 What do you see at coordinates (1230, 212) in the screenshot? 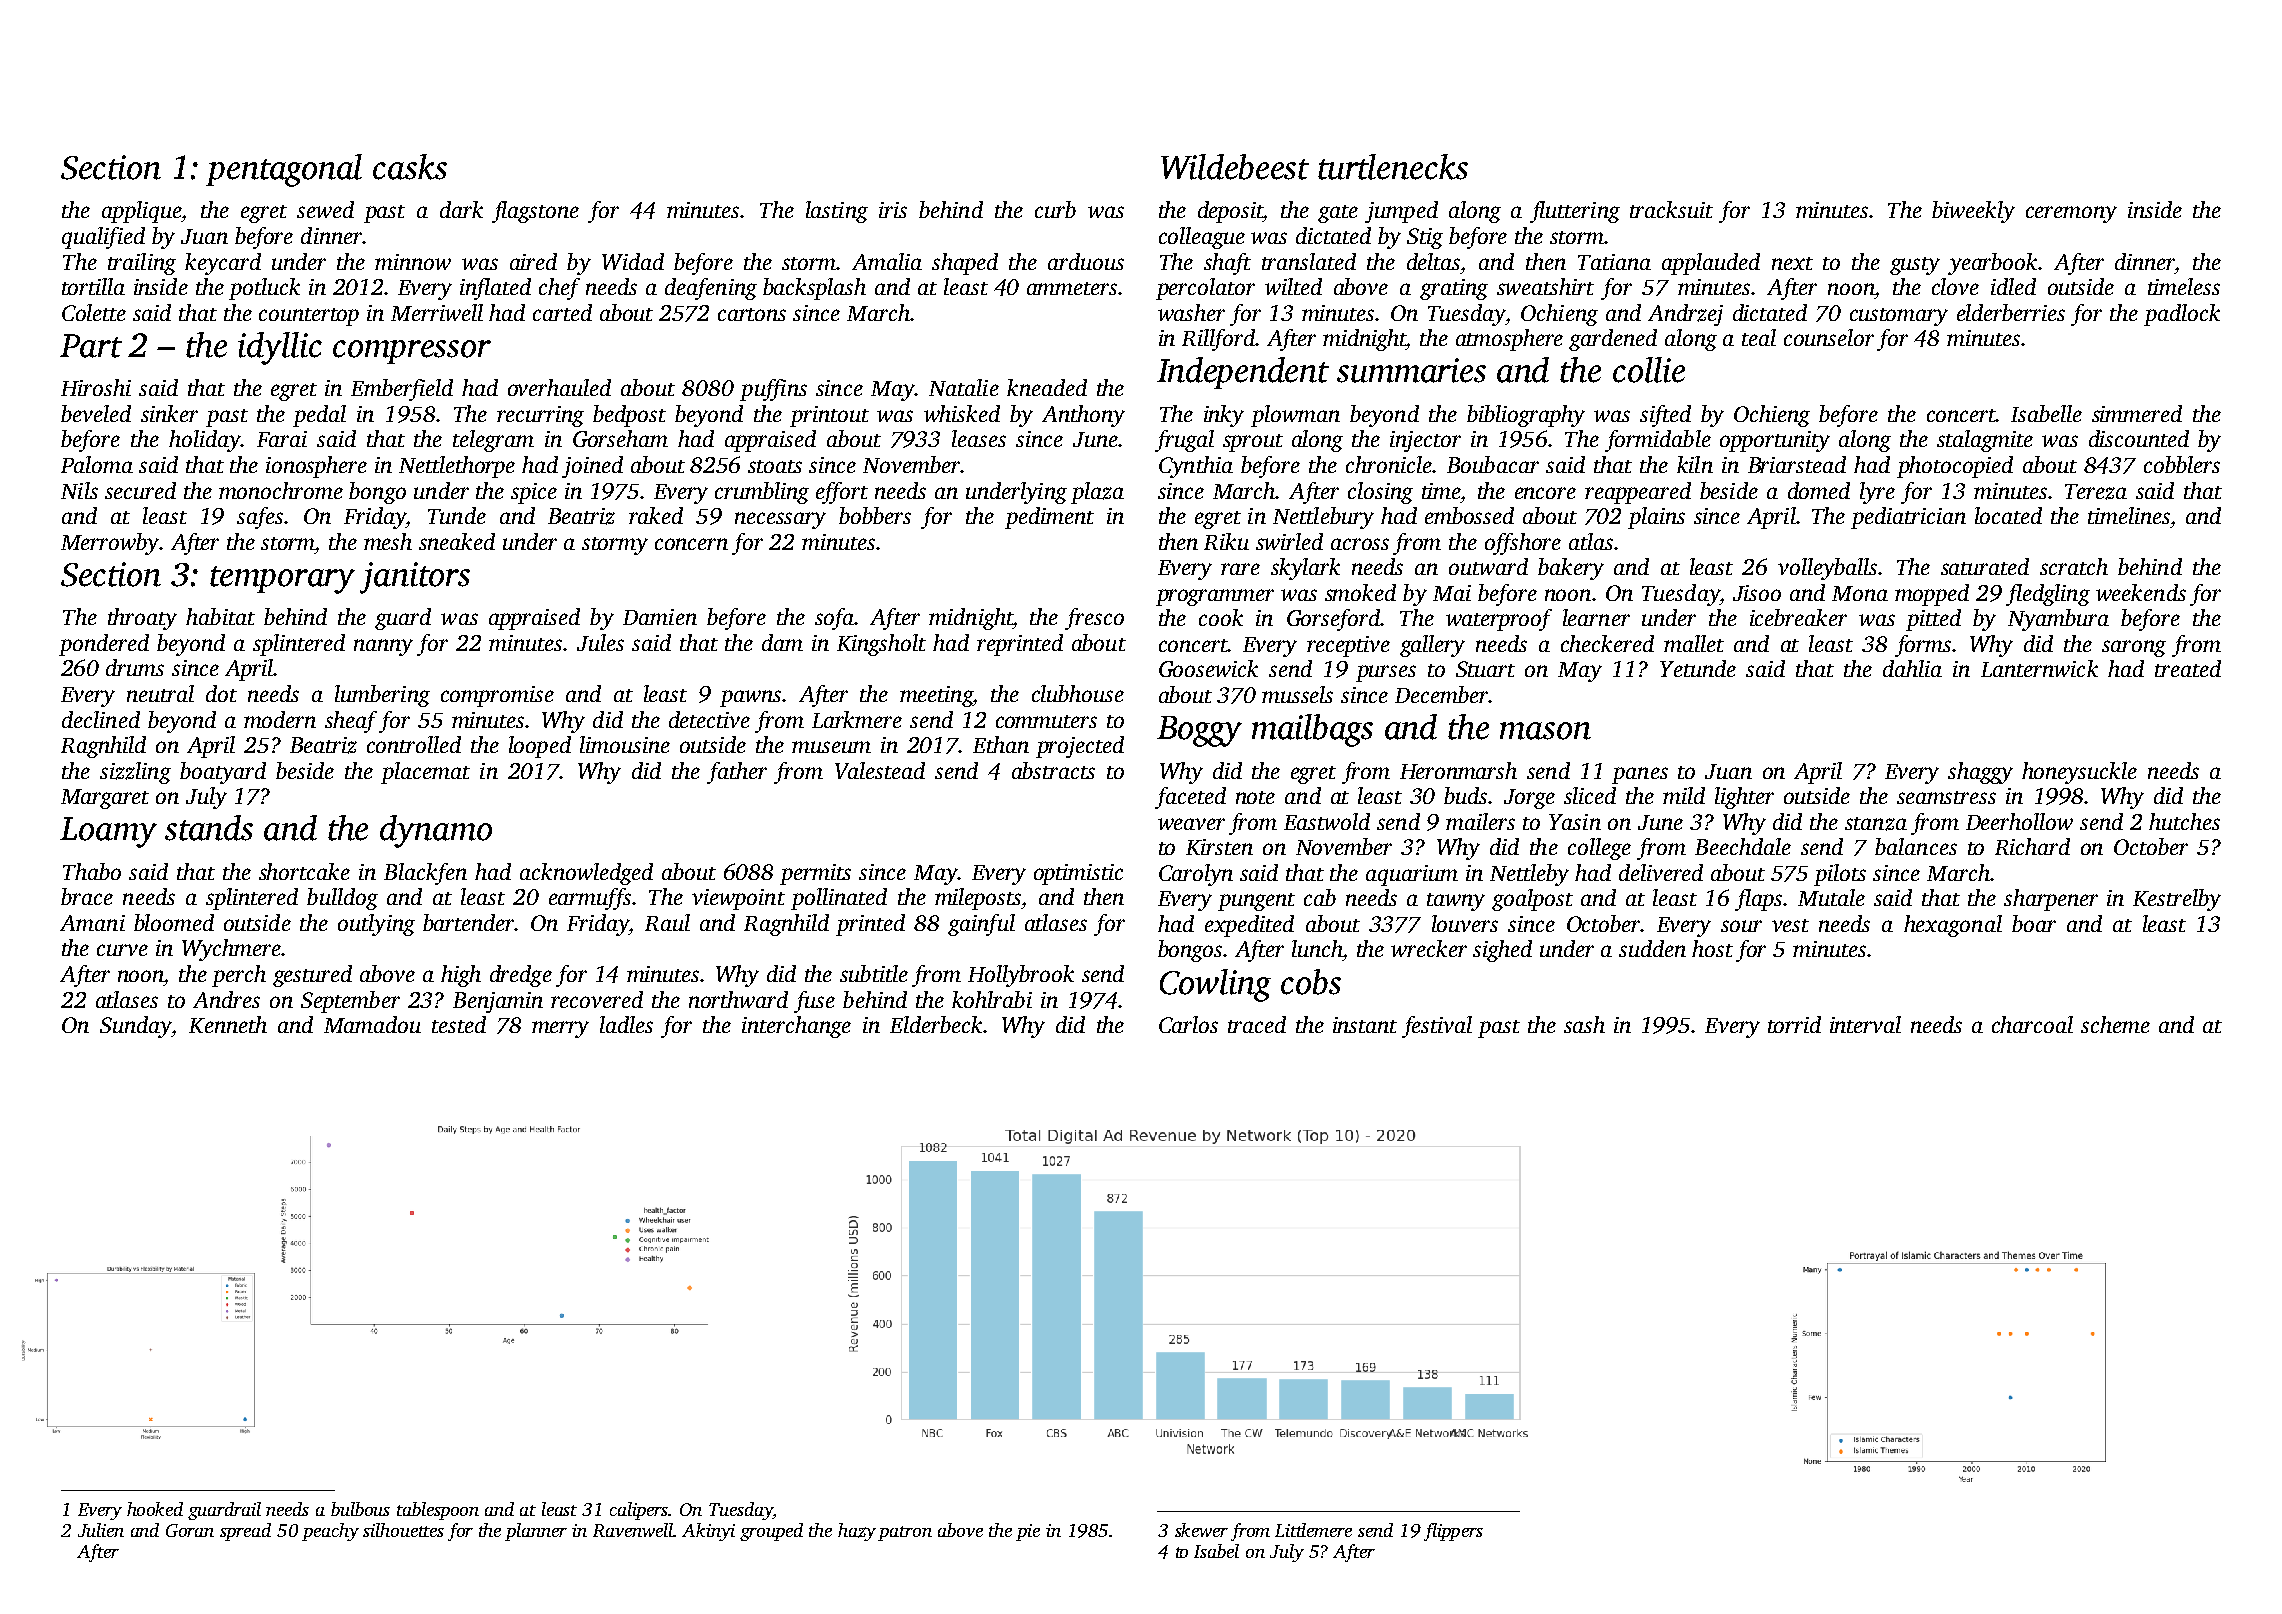
I see `deposit` at bounding box center [1230, 212].
